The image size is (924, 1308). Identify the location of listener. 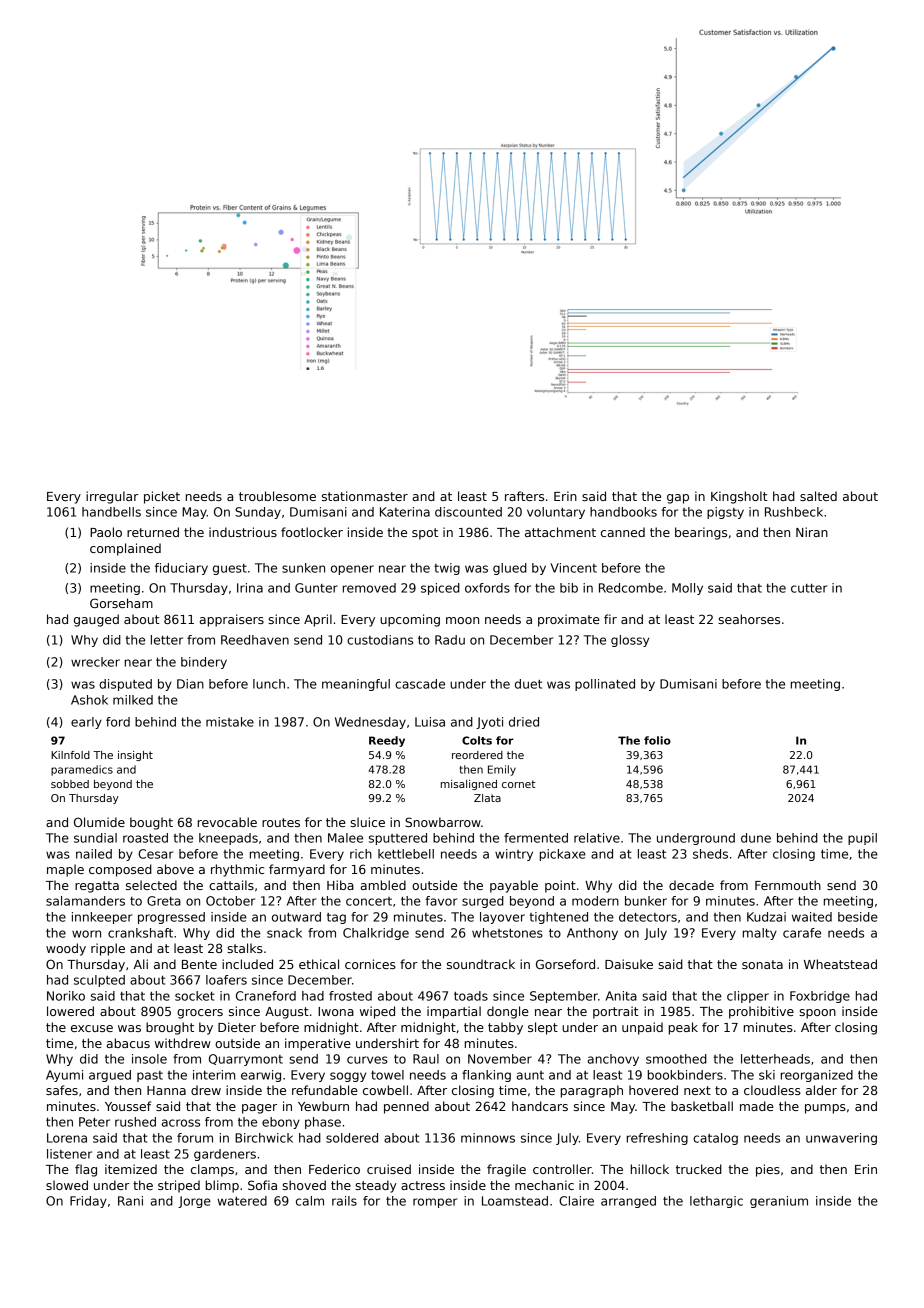
(69, 1154).
